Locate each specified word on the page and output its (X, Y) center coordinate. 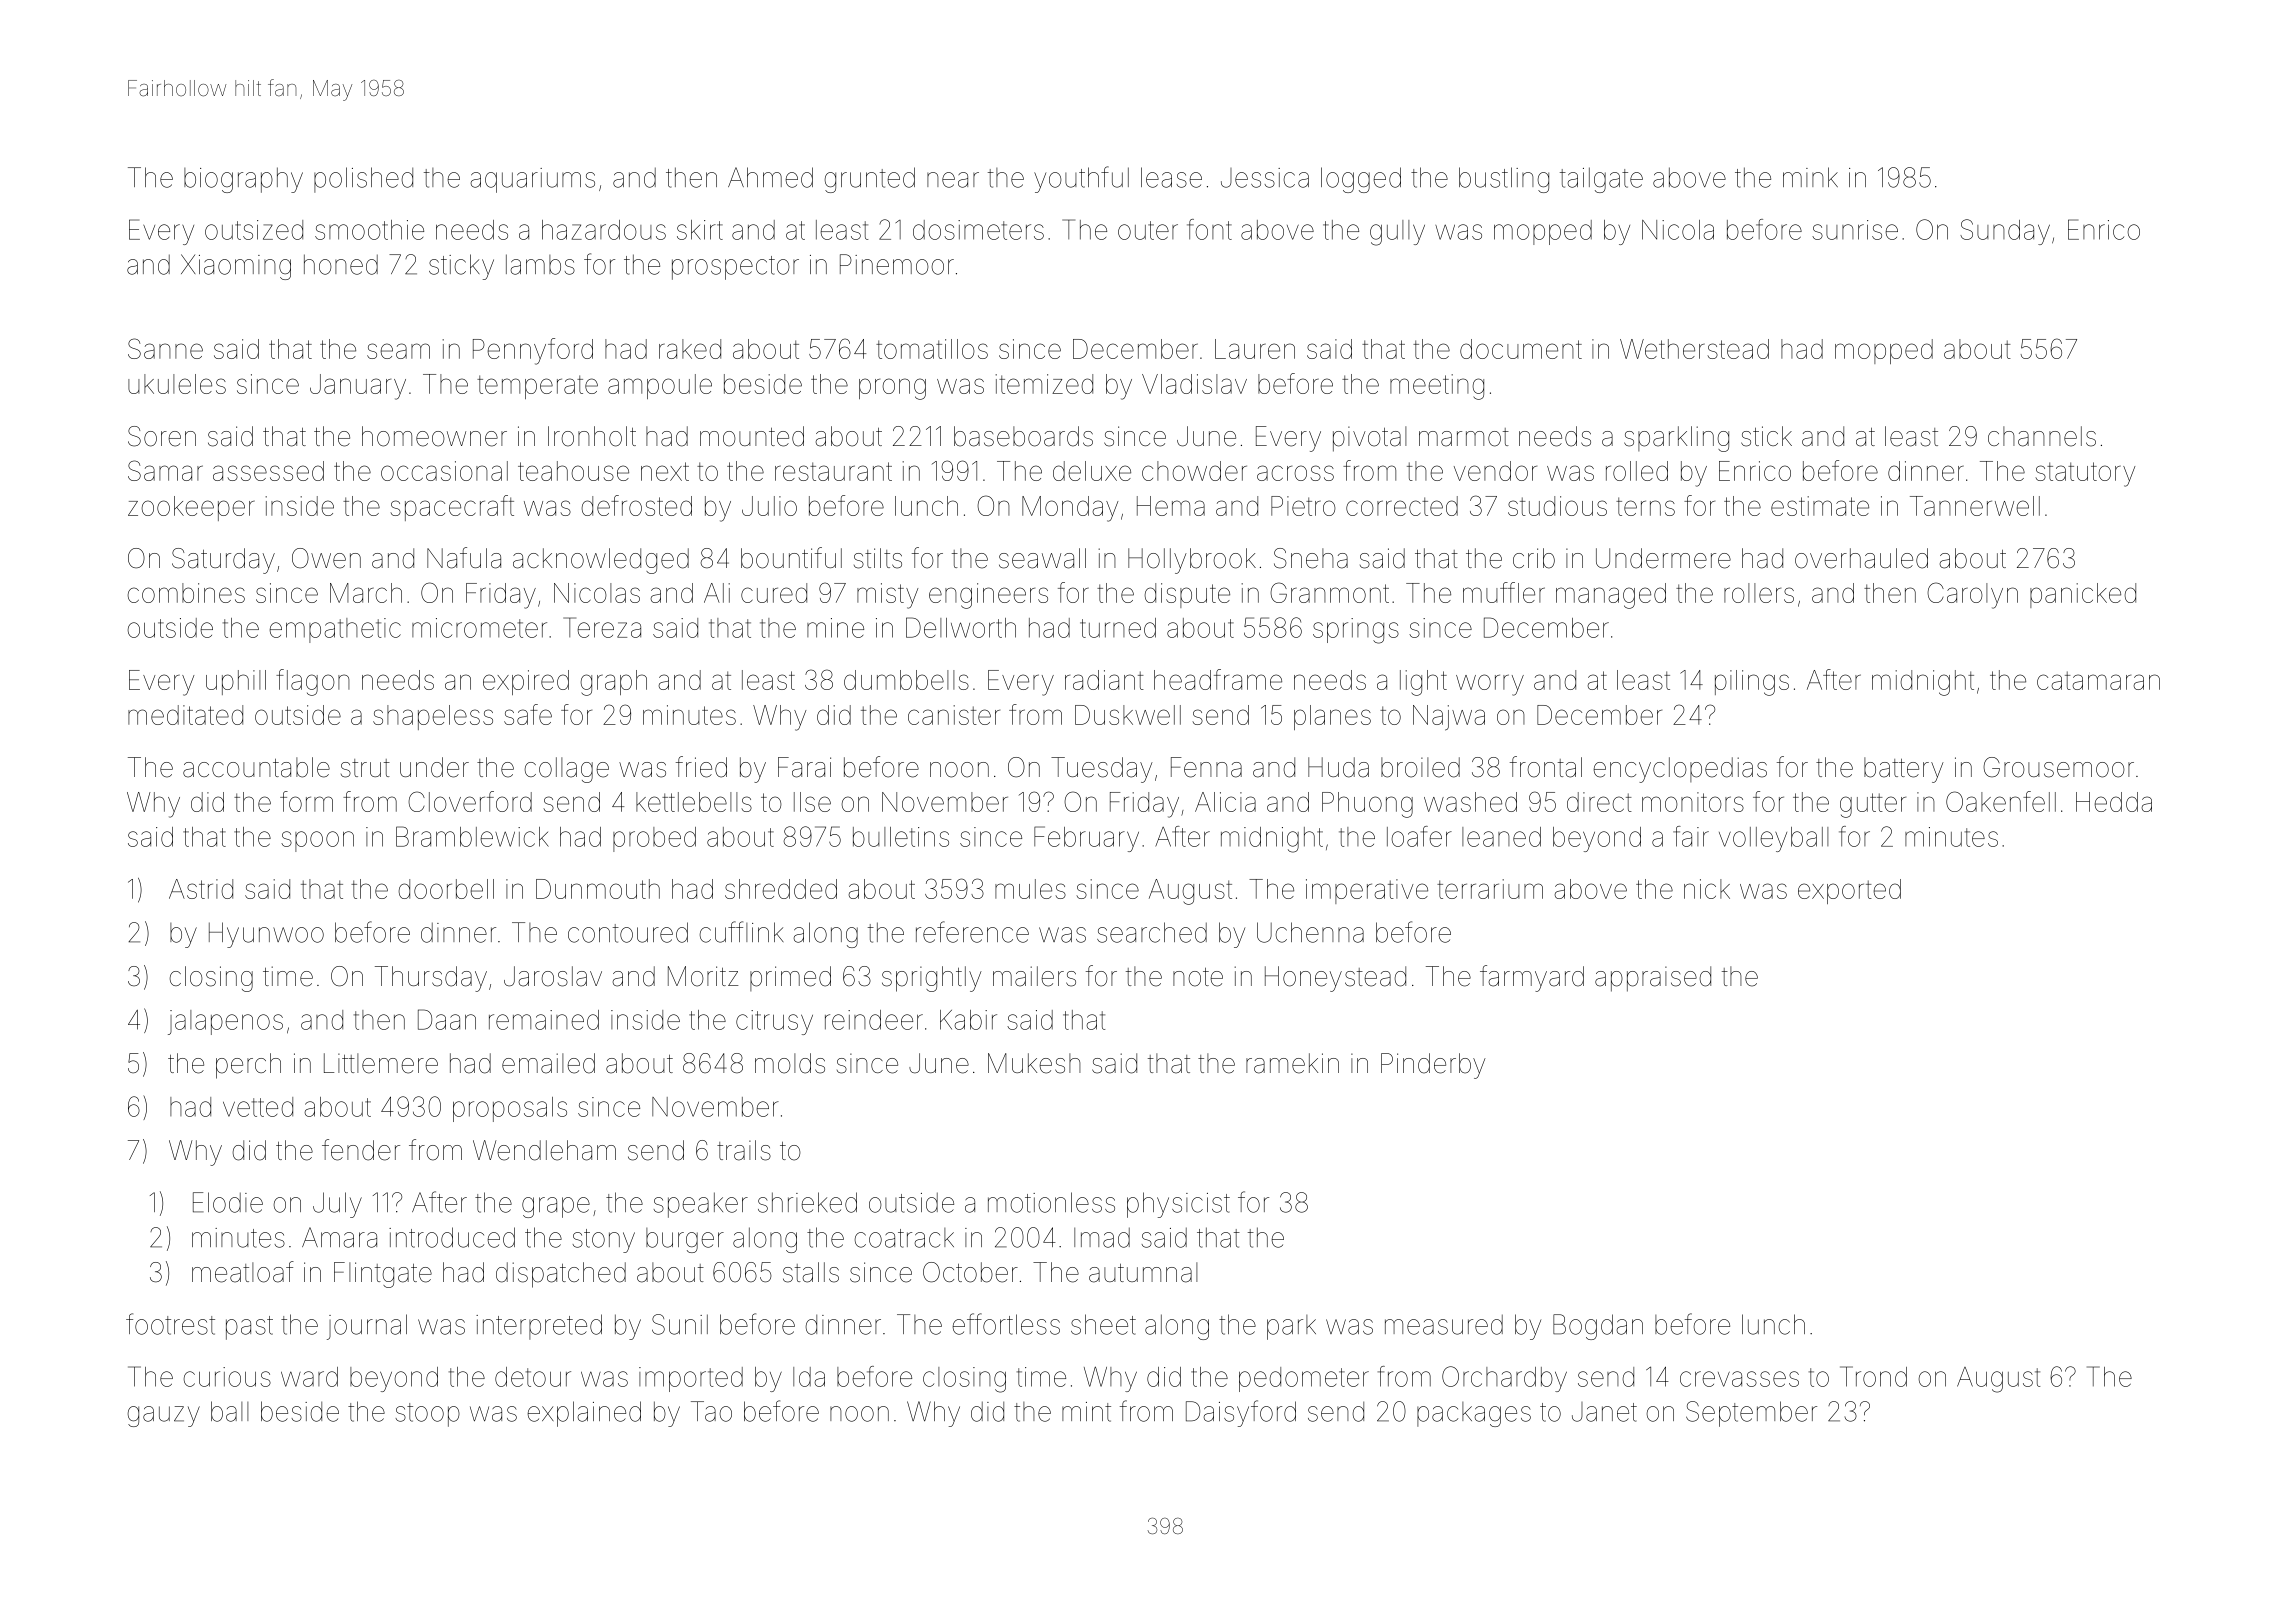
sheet (1103, 1324)
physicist (1178, 1205)
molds (790, 1063)
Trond (1873, 1376)
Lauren (1255, 349)
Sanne (165, 348)
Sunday (2005, 232)
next (665, 471)
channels (2042, 436)
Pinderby (1433, 1066)
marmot (1464, 437)
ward (309, 1377)
